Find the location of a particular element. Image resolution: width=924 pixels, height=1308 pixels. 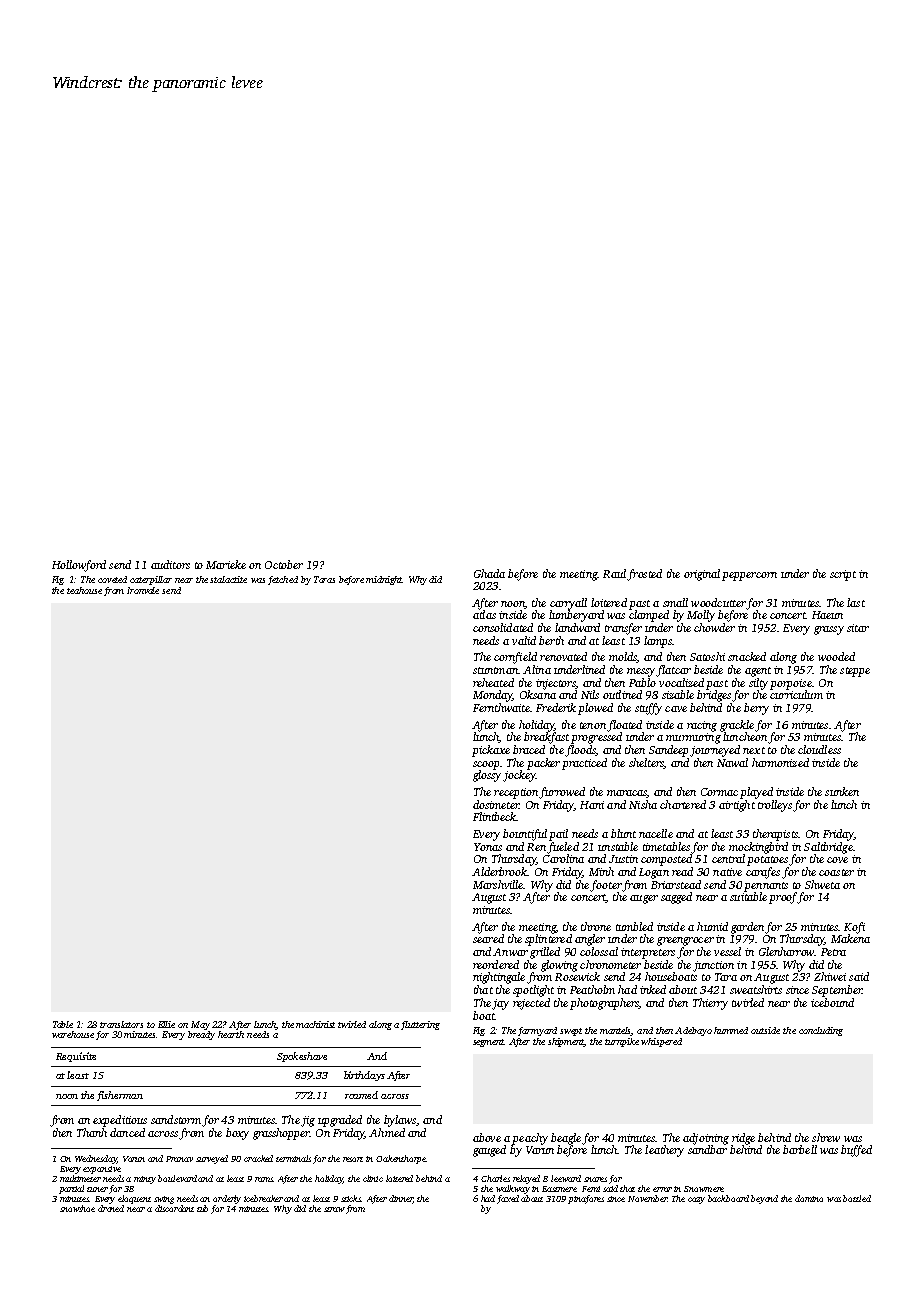

danced is located at coordinates (127, 1132).
